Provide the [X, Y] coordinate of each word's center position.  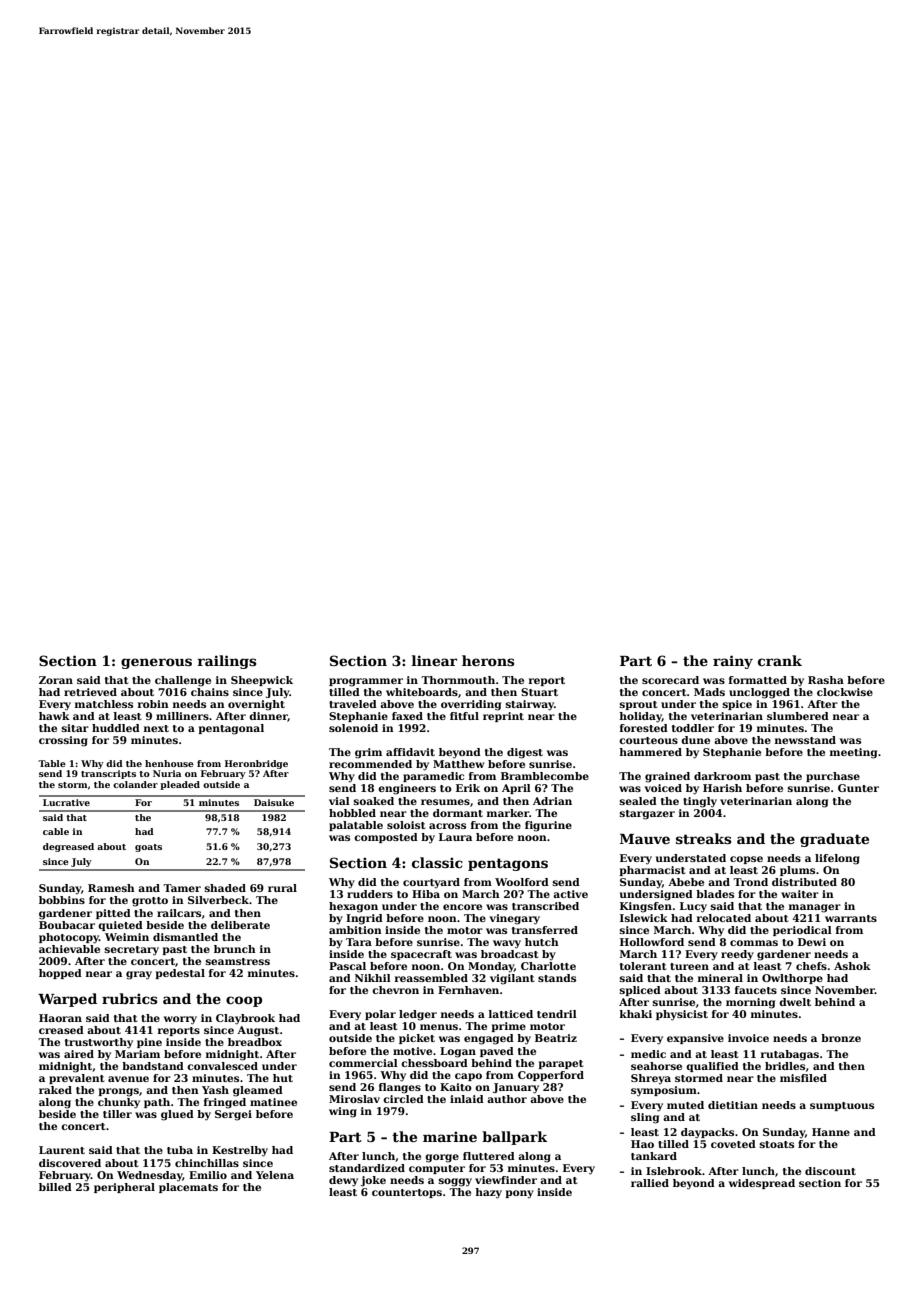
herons [488, 660]
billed [55, 1187]
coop [244, 1001]
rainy [733, 662]
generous [156, 663]
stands [557, 978]
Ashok [852, 966]
